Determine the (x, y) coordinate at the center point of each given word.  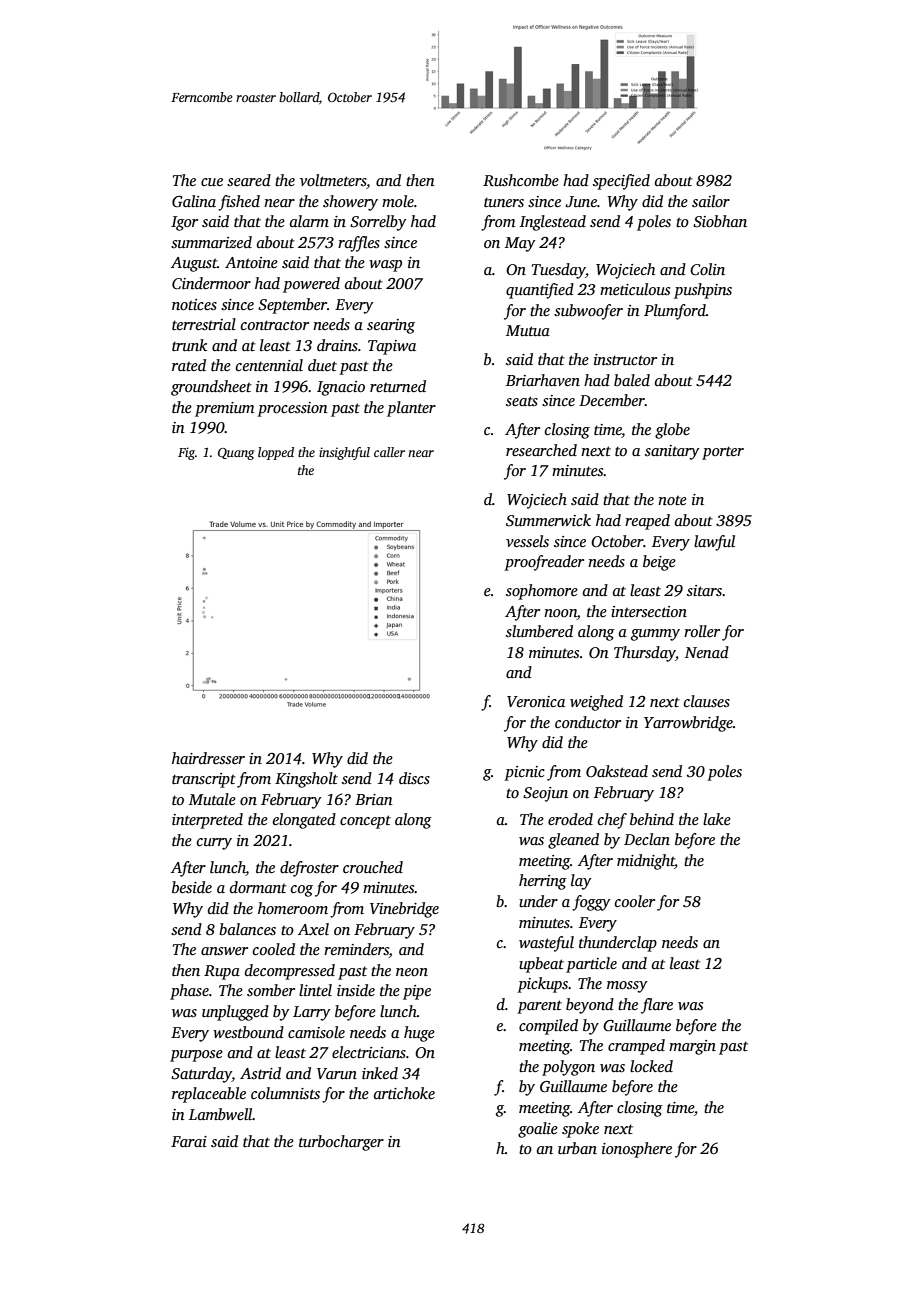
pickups (542, 985)
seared (249, 180)
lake (717, 819)
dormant (258, 887)
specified (621, 182)
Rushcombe (521, 180)
